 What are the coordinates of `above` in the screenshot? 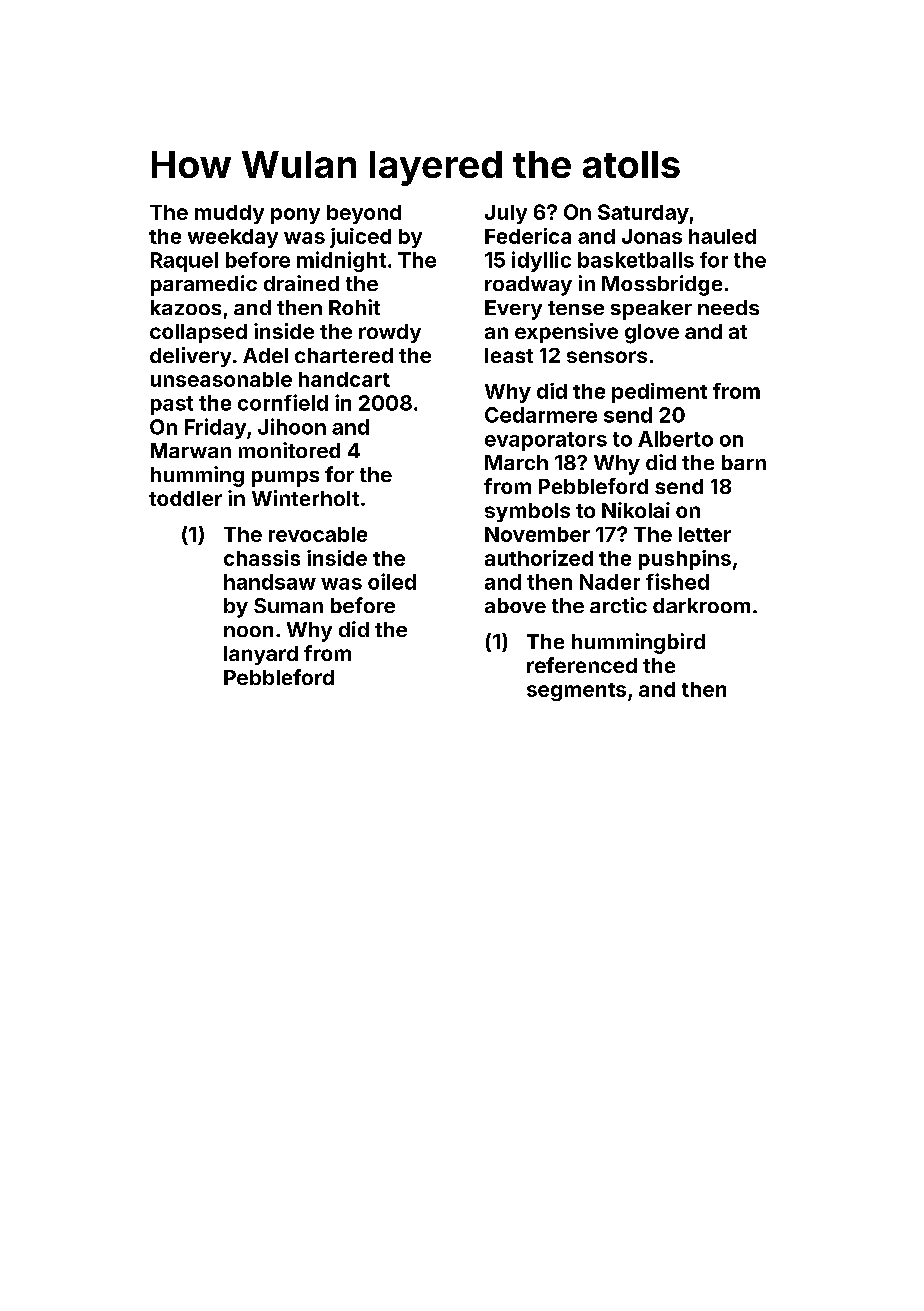 It's located at (515, 605).
